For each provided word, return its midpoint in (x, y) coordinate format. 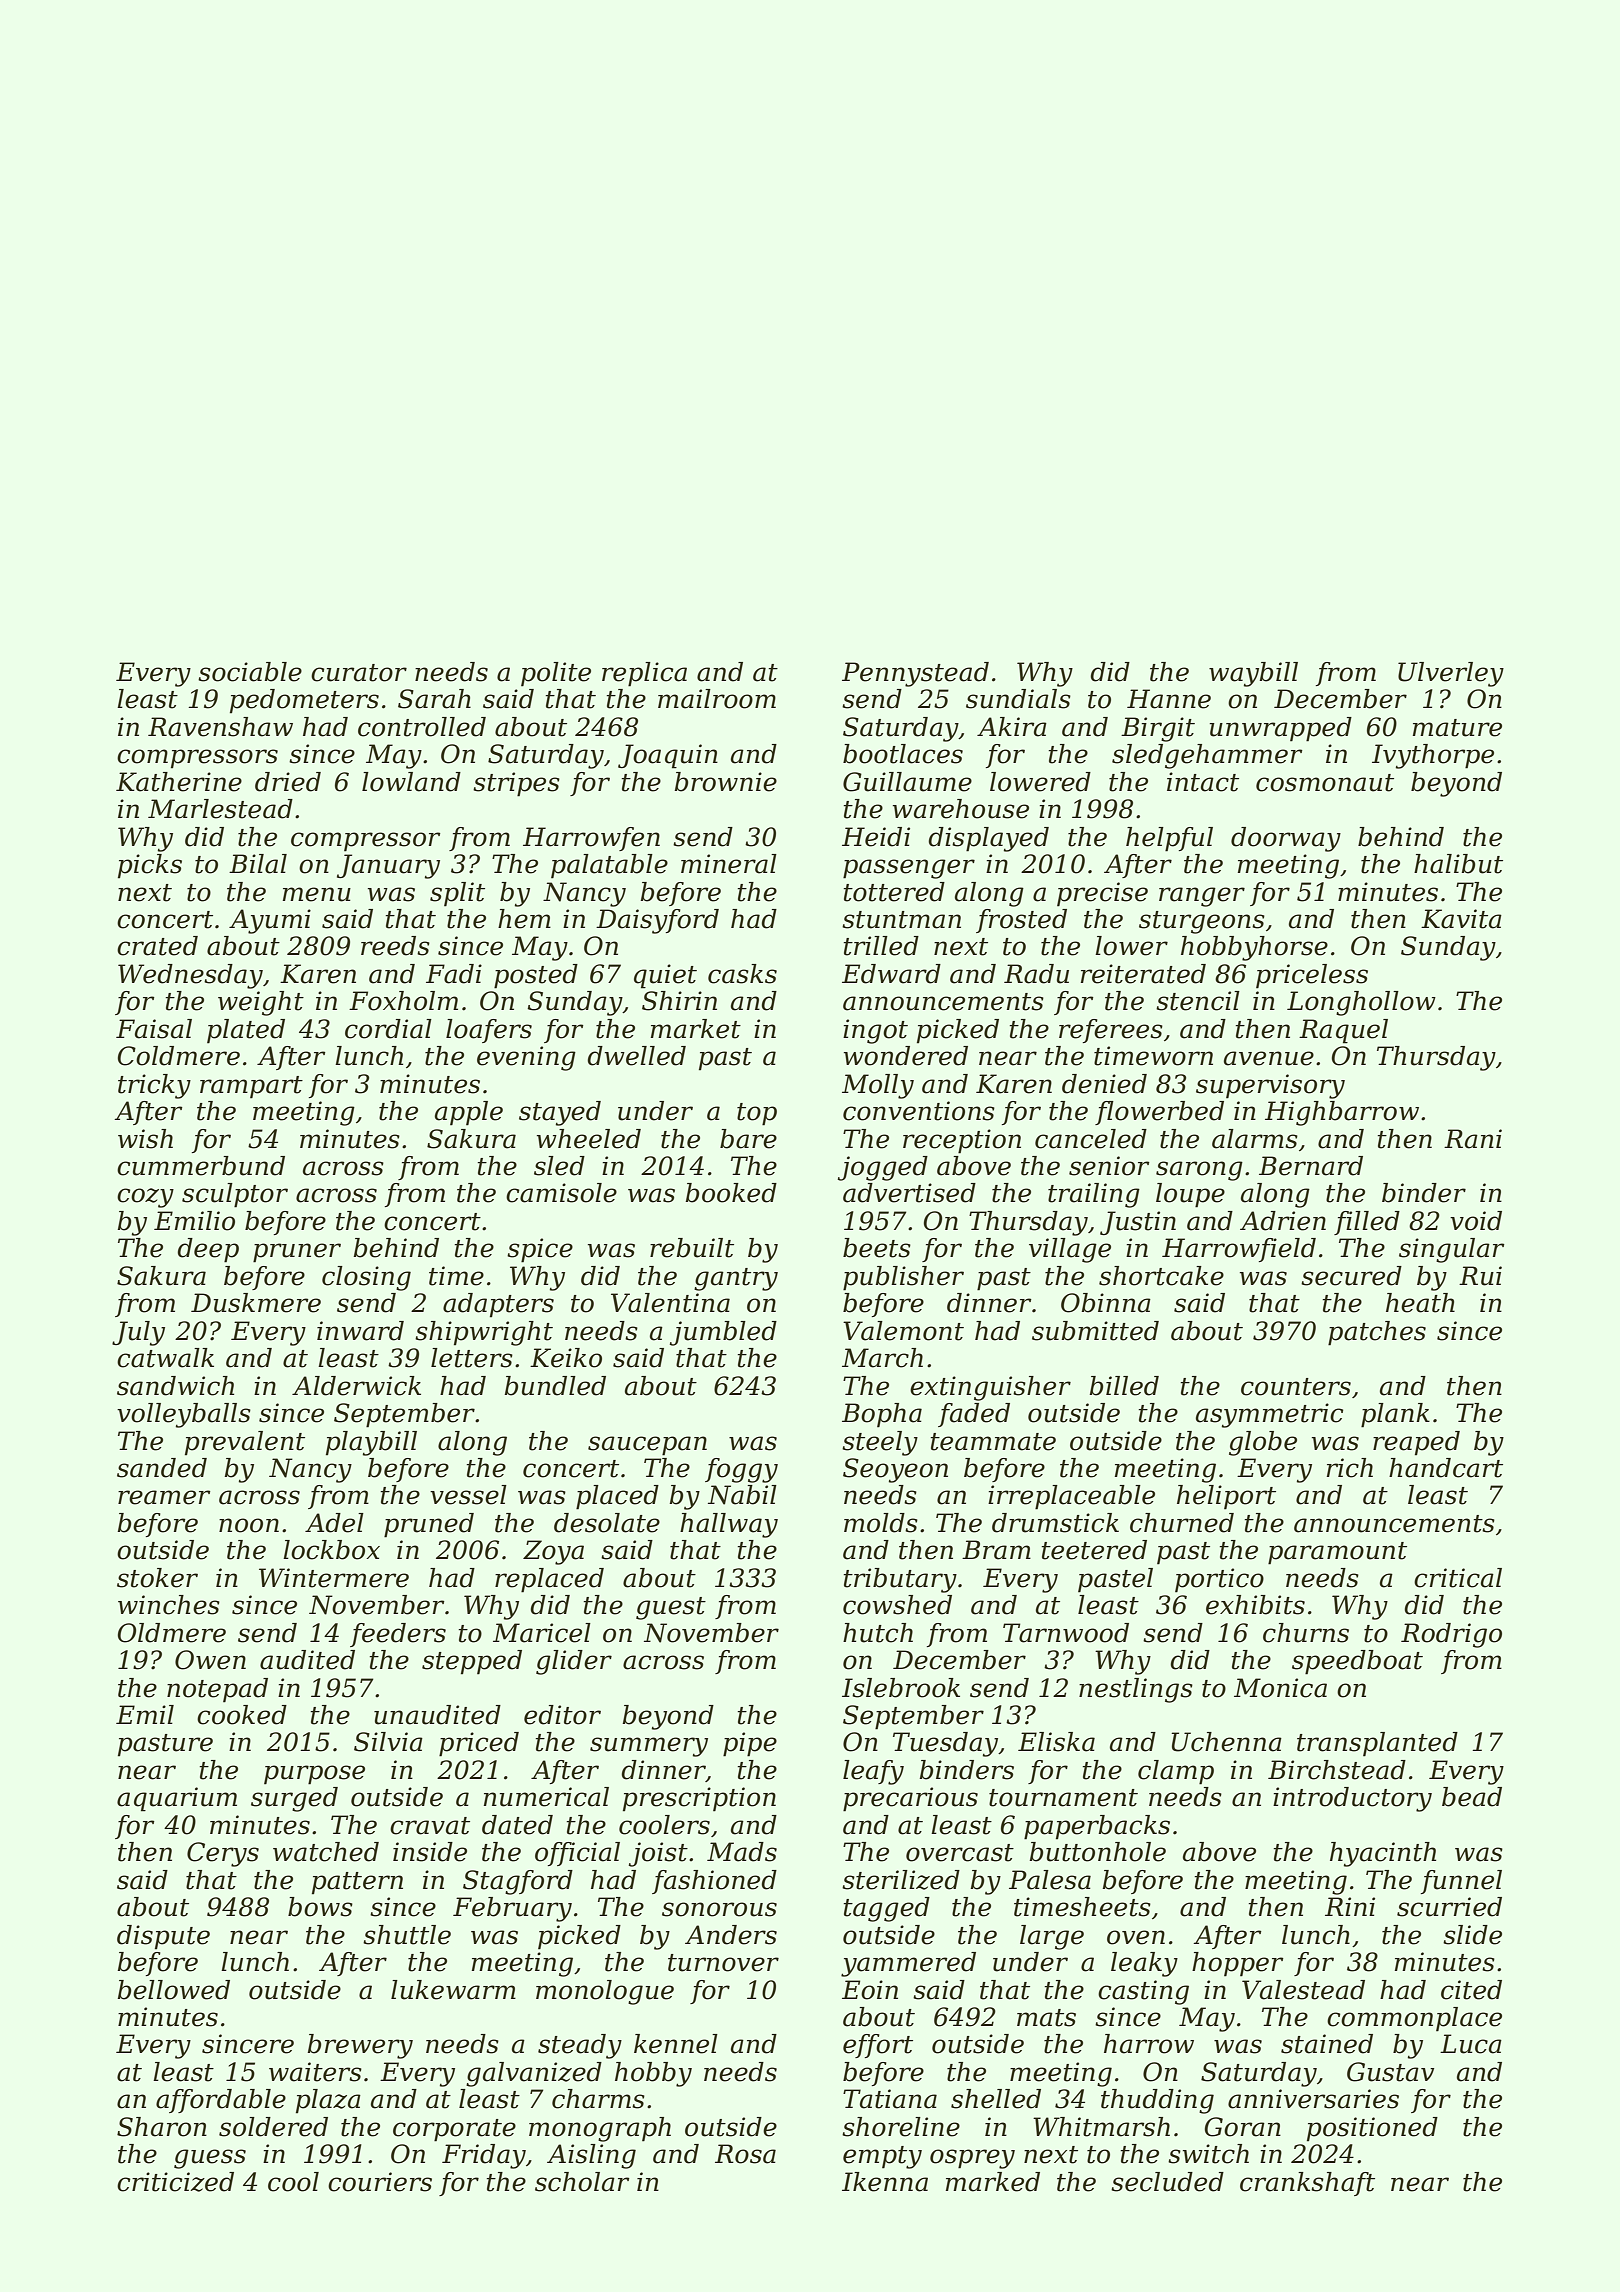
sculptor (235, 1195)
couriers (380, 2182)
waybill (1253, 674)
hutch (878, 1633)
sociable (250, 672)
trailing (1094, 1195)
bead (1472, 1797)
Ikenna (885, 2182)
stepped (472, 1662)
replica (644, 674)
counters (1296, 1387)
